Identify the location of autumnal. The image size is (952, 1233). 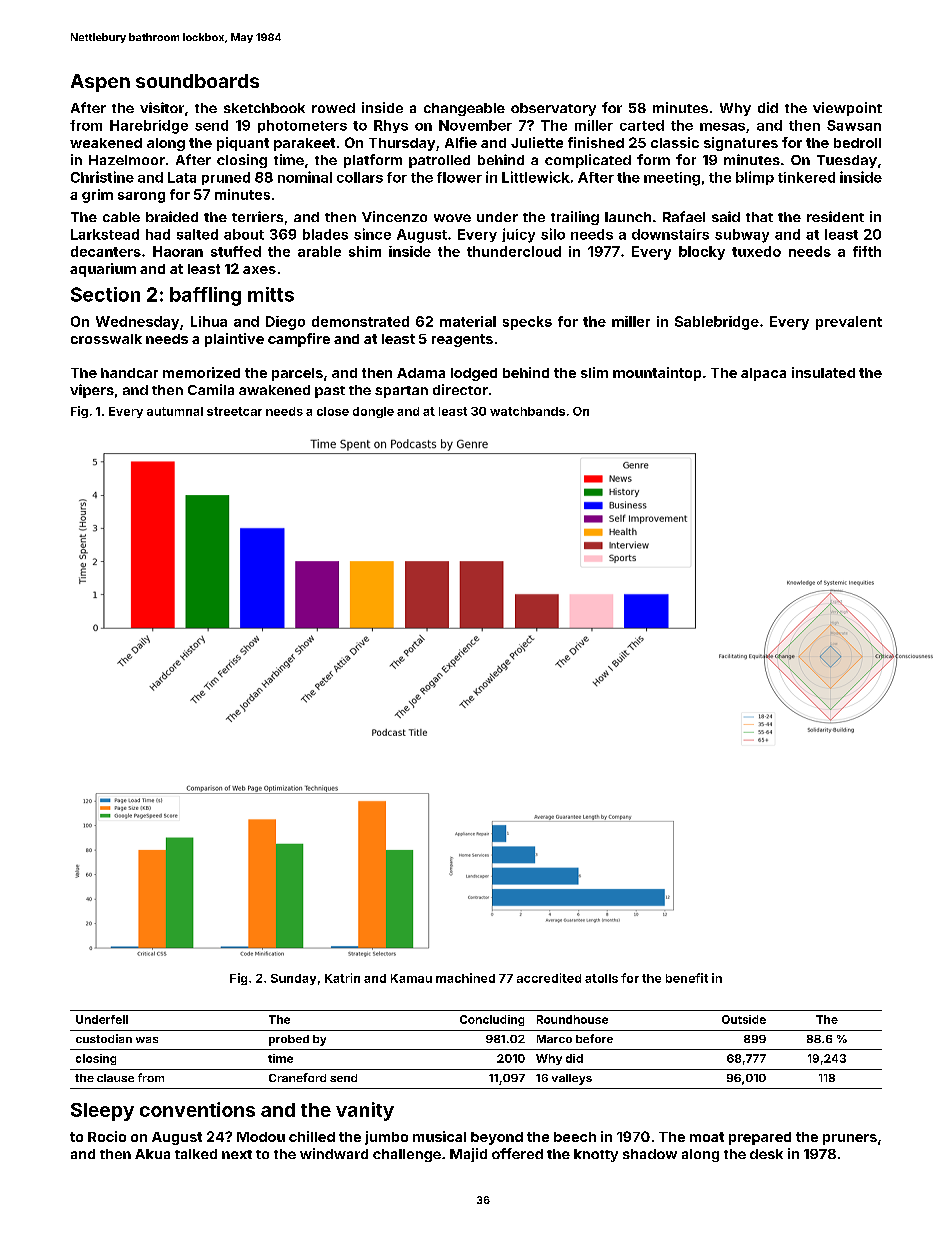
(175, 411).
